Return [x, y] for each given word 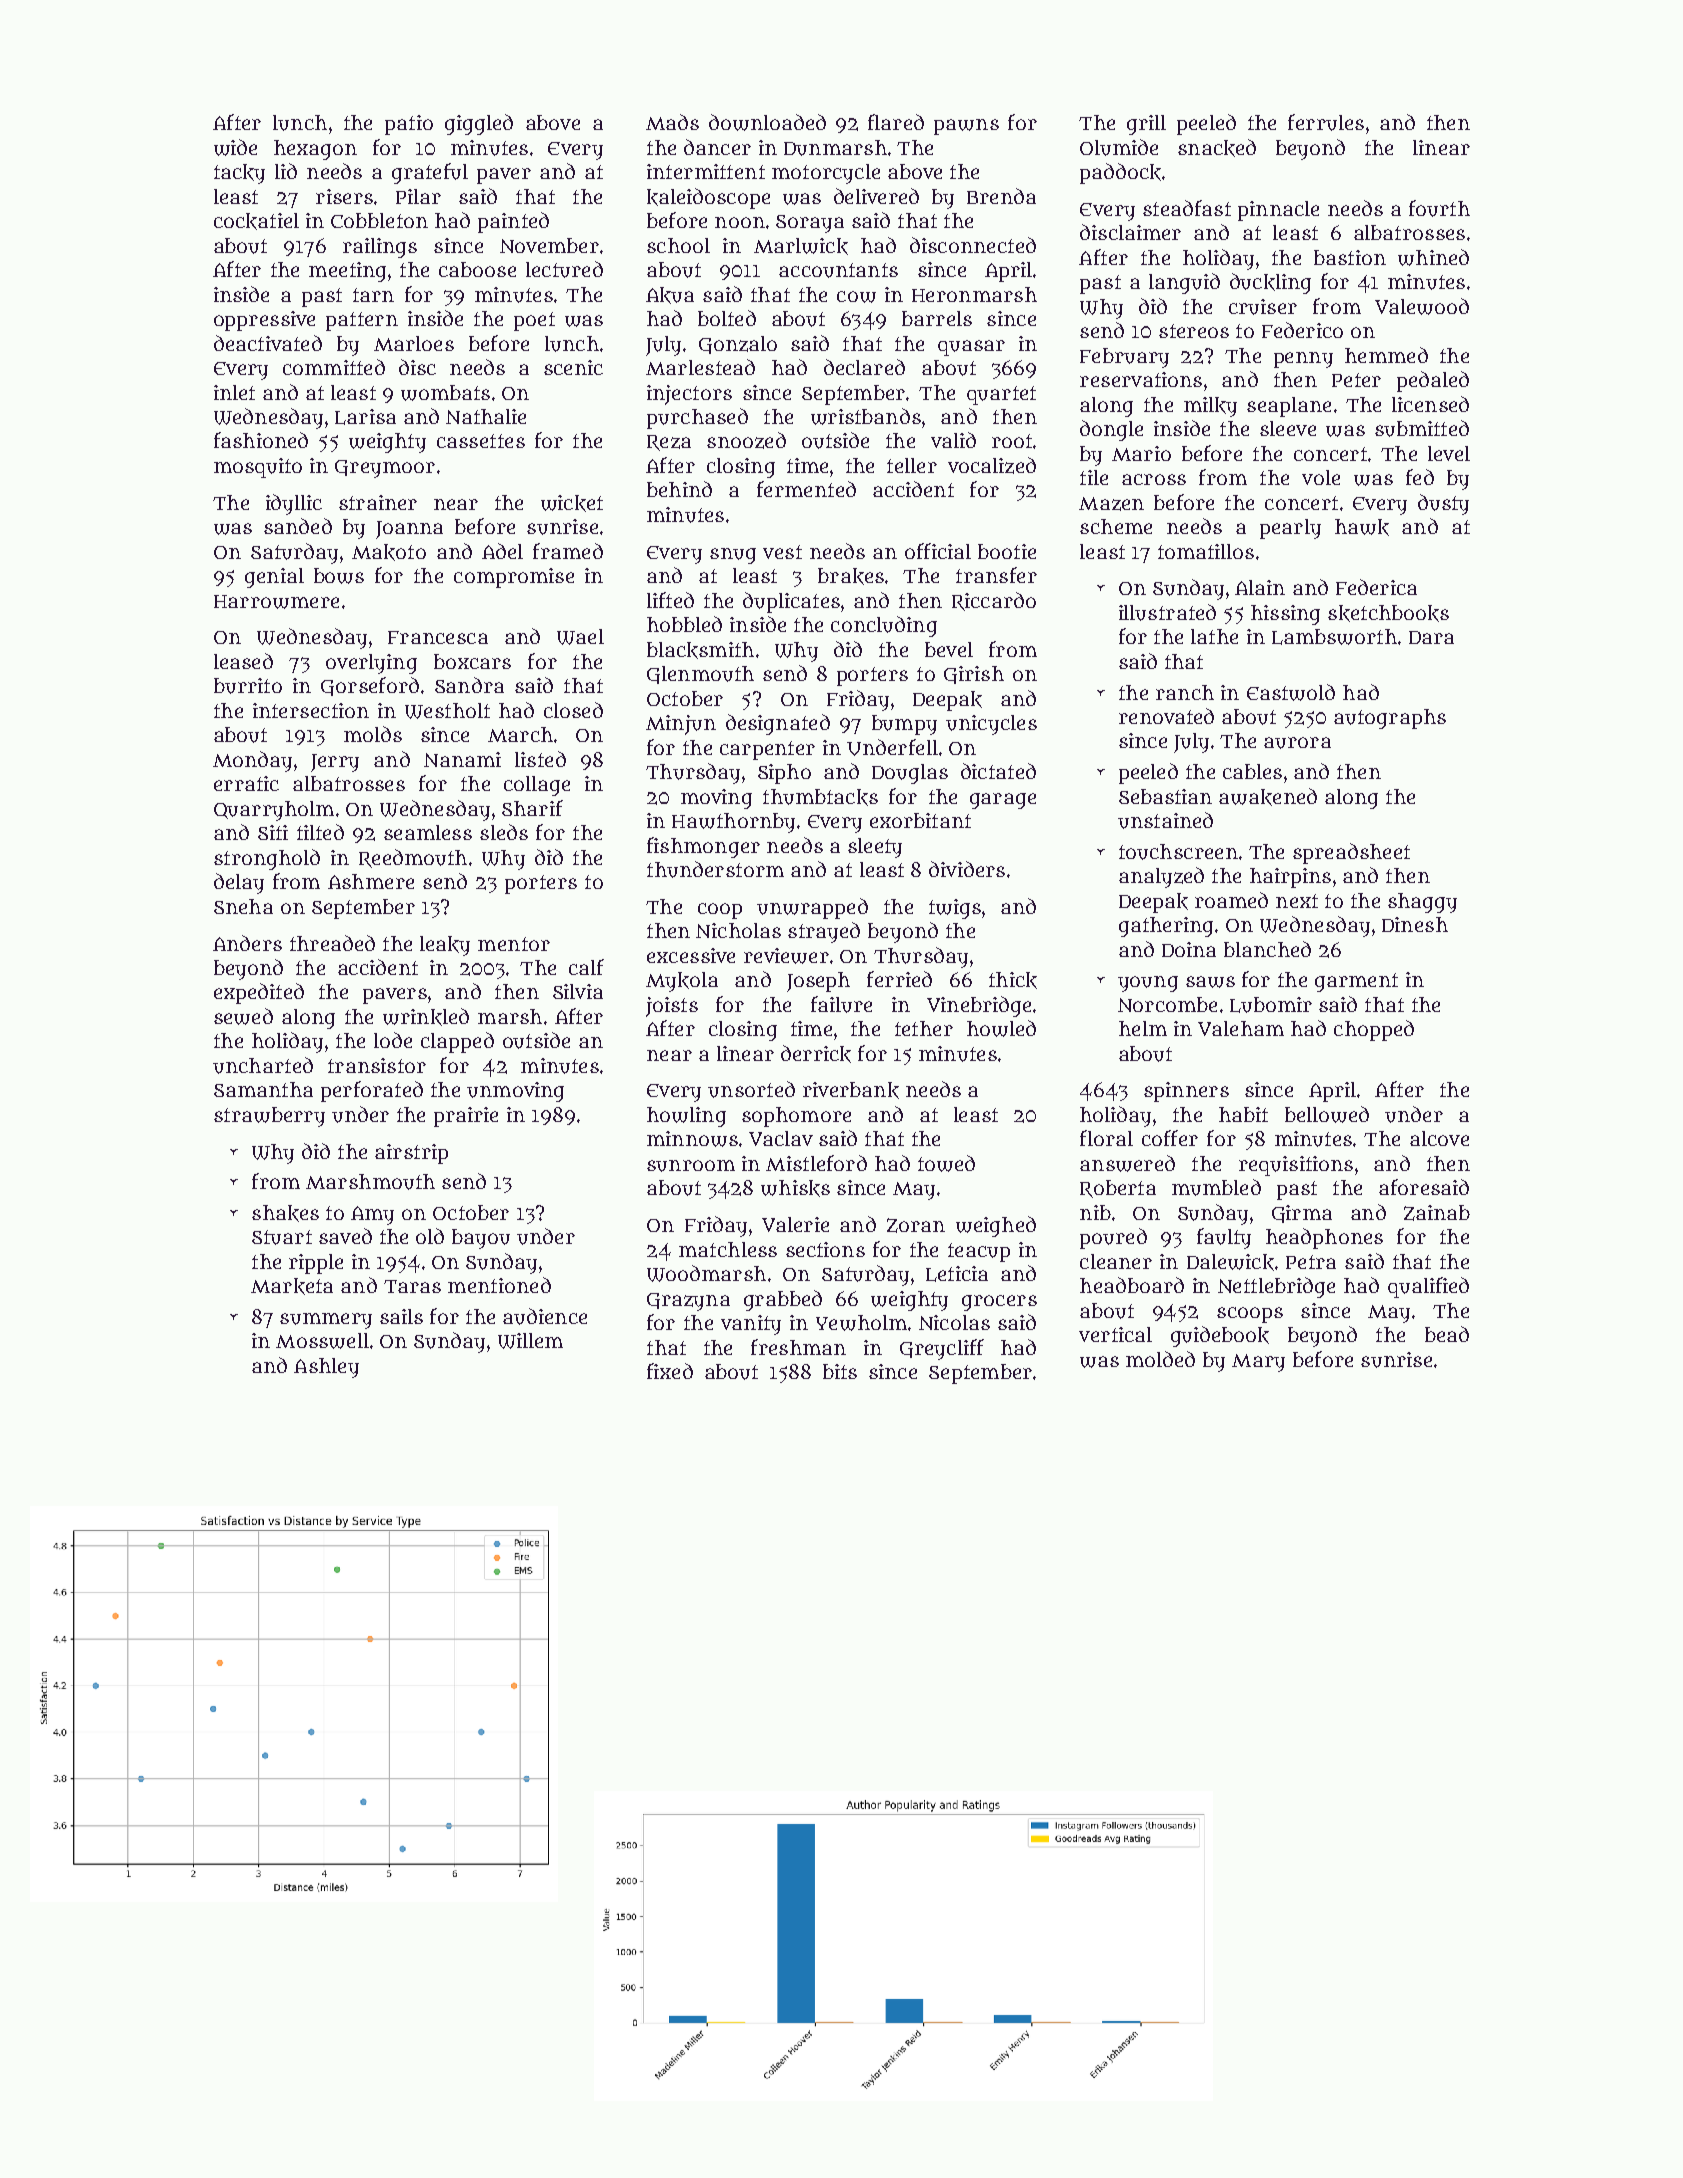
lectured [564, 269]
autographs [1390, 719]
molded [1160, 1359]
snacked [1217, 148]
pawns [966, 127]
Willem [530, 1341]
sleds [504, 832]
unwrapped [812, 908]
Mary [1258, 1363]
